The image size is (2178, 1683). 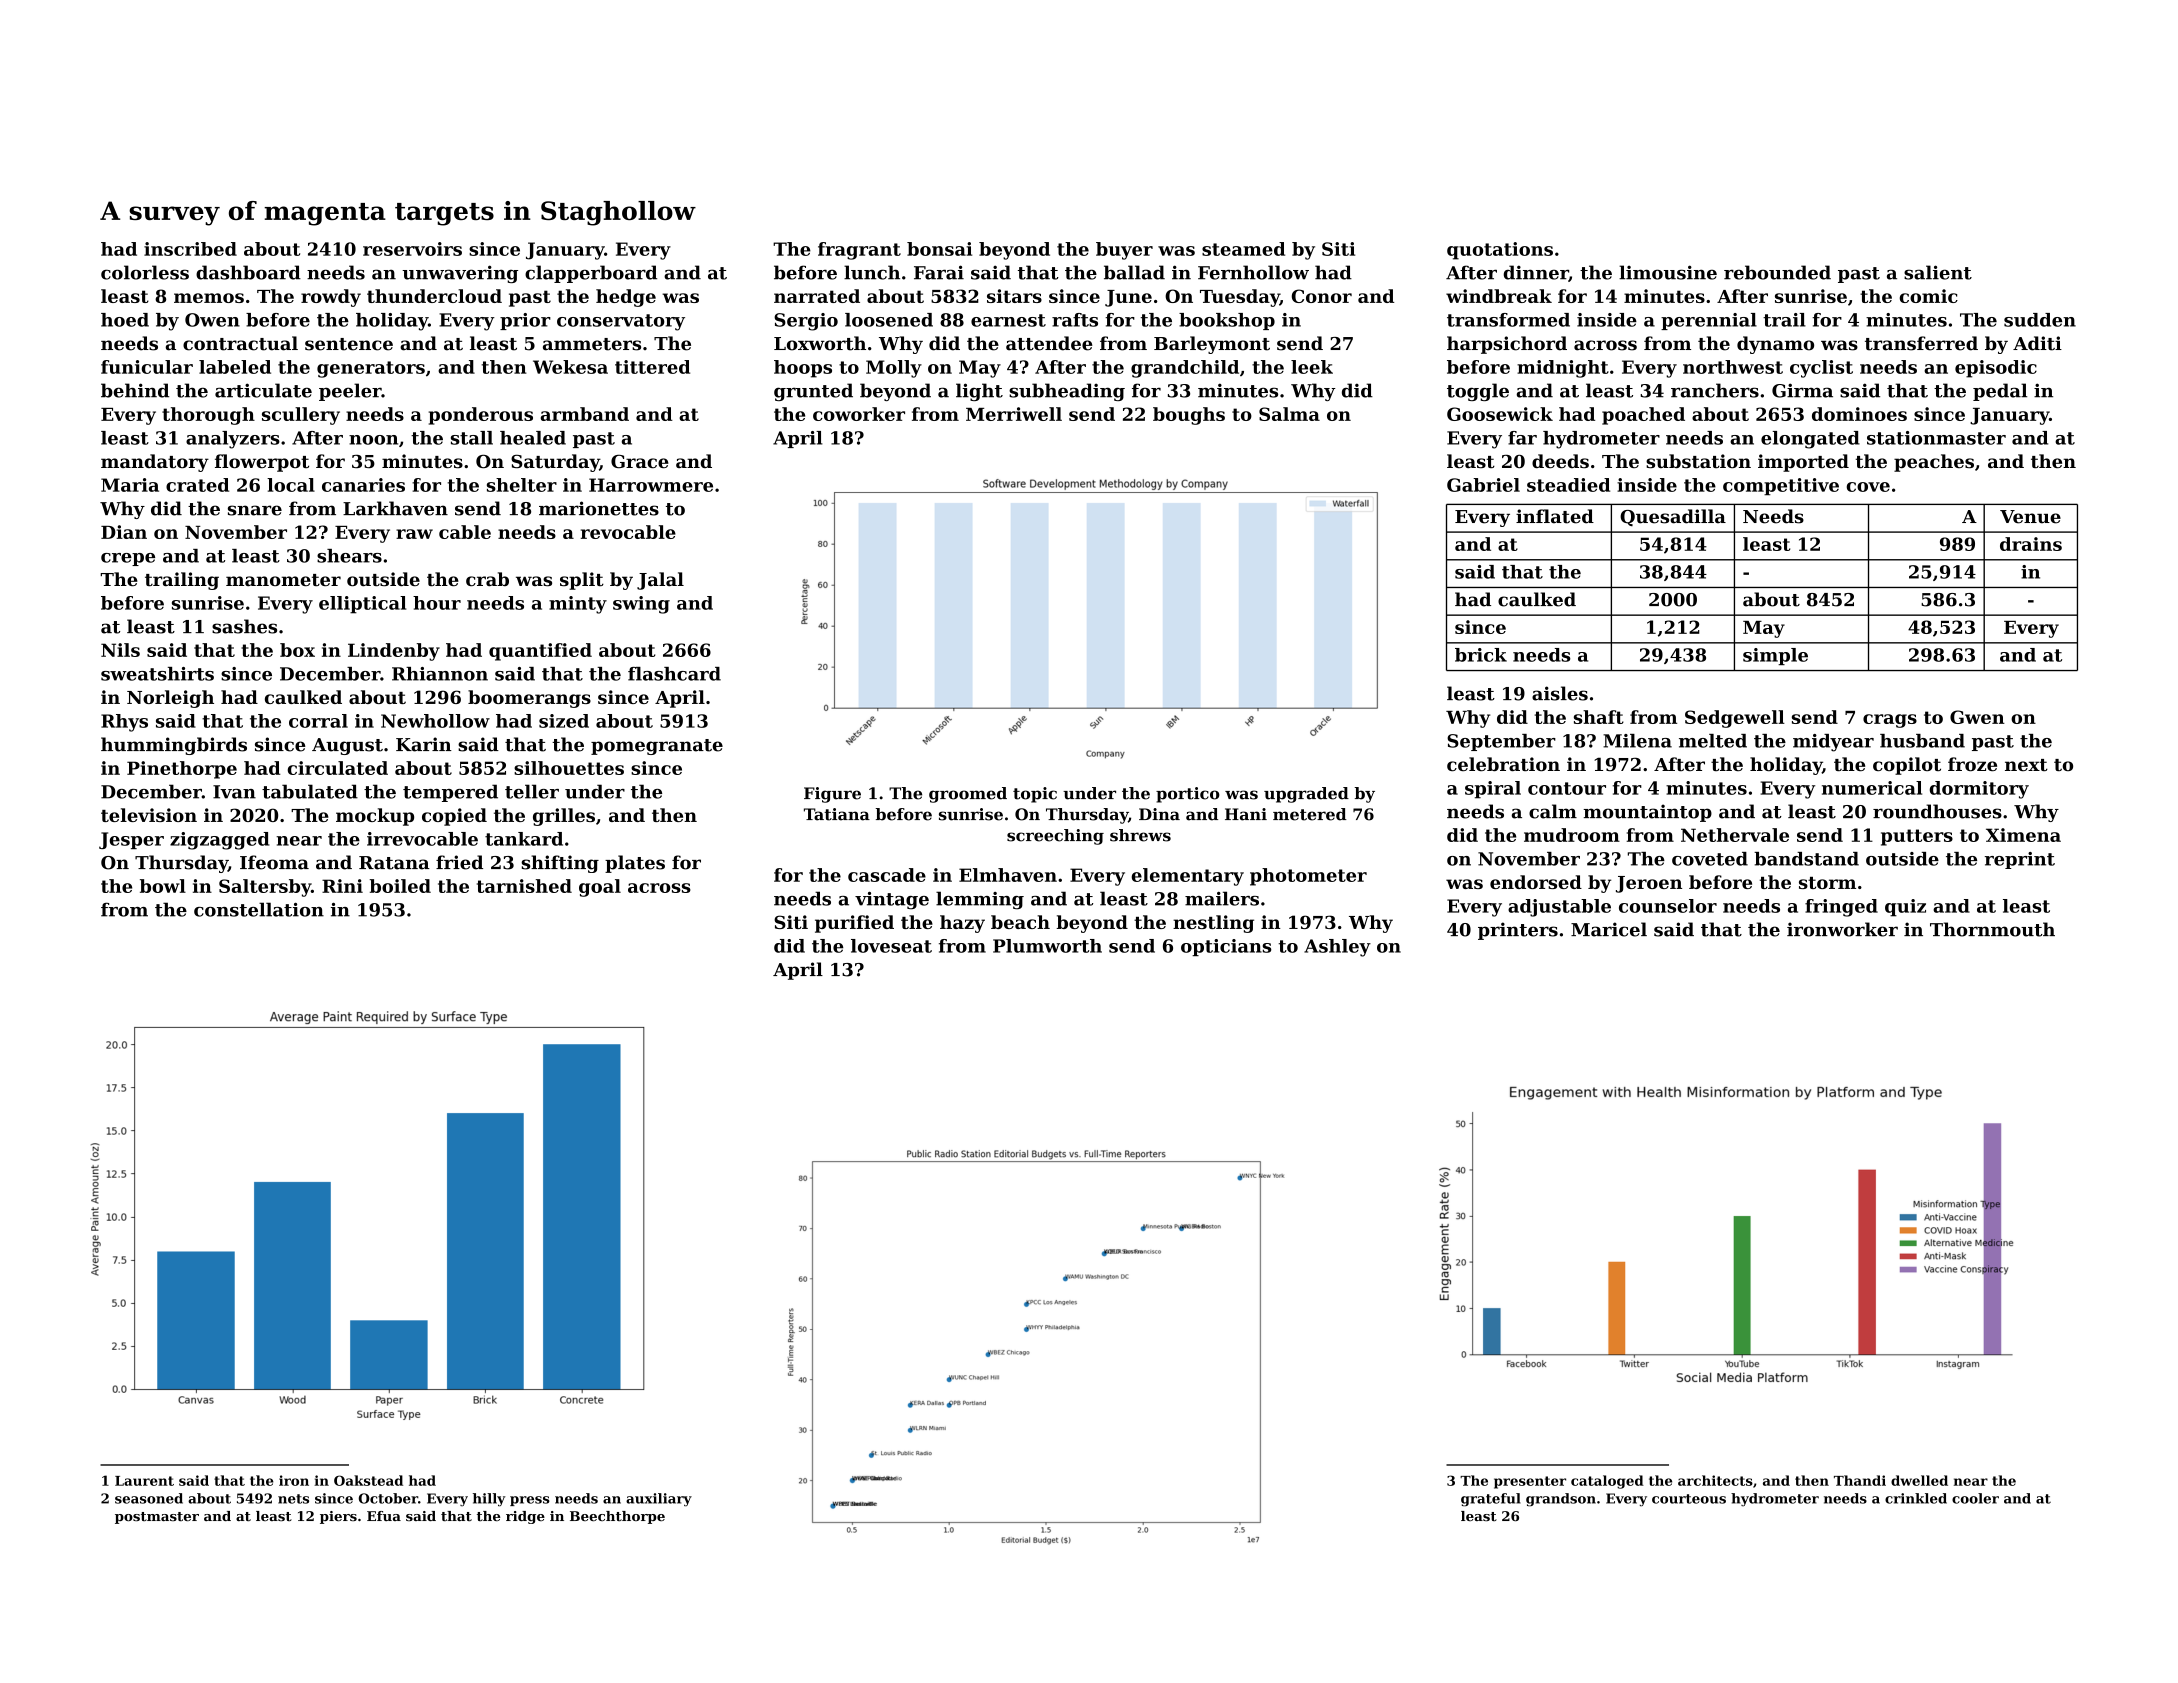 I want to click on competitive, so click(x=1781, y=487).
